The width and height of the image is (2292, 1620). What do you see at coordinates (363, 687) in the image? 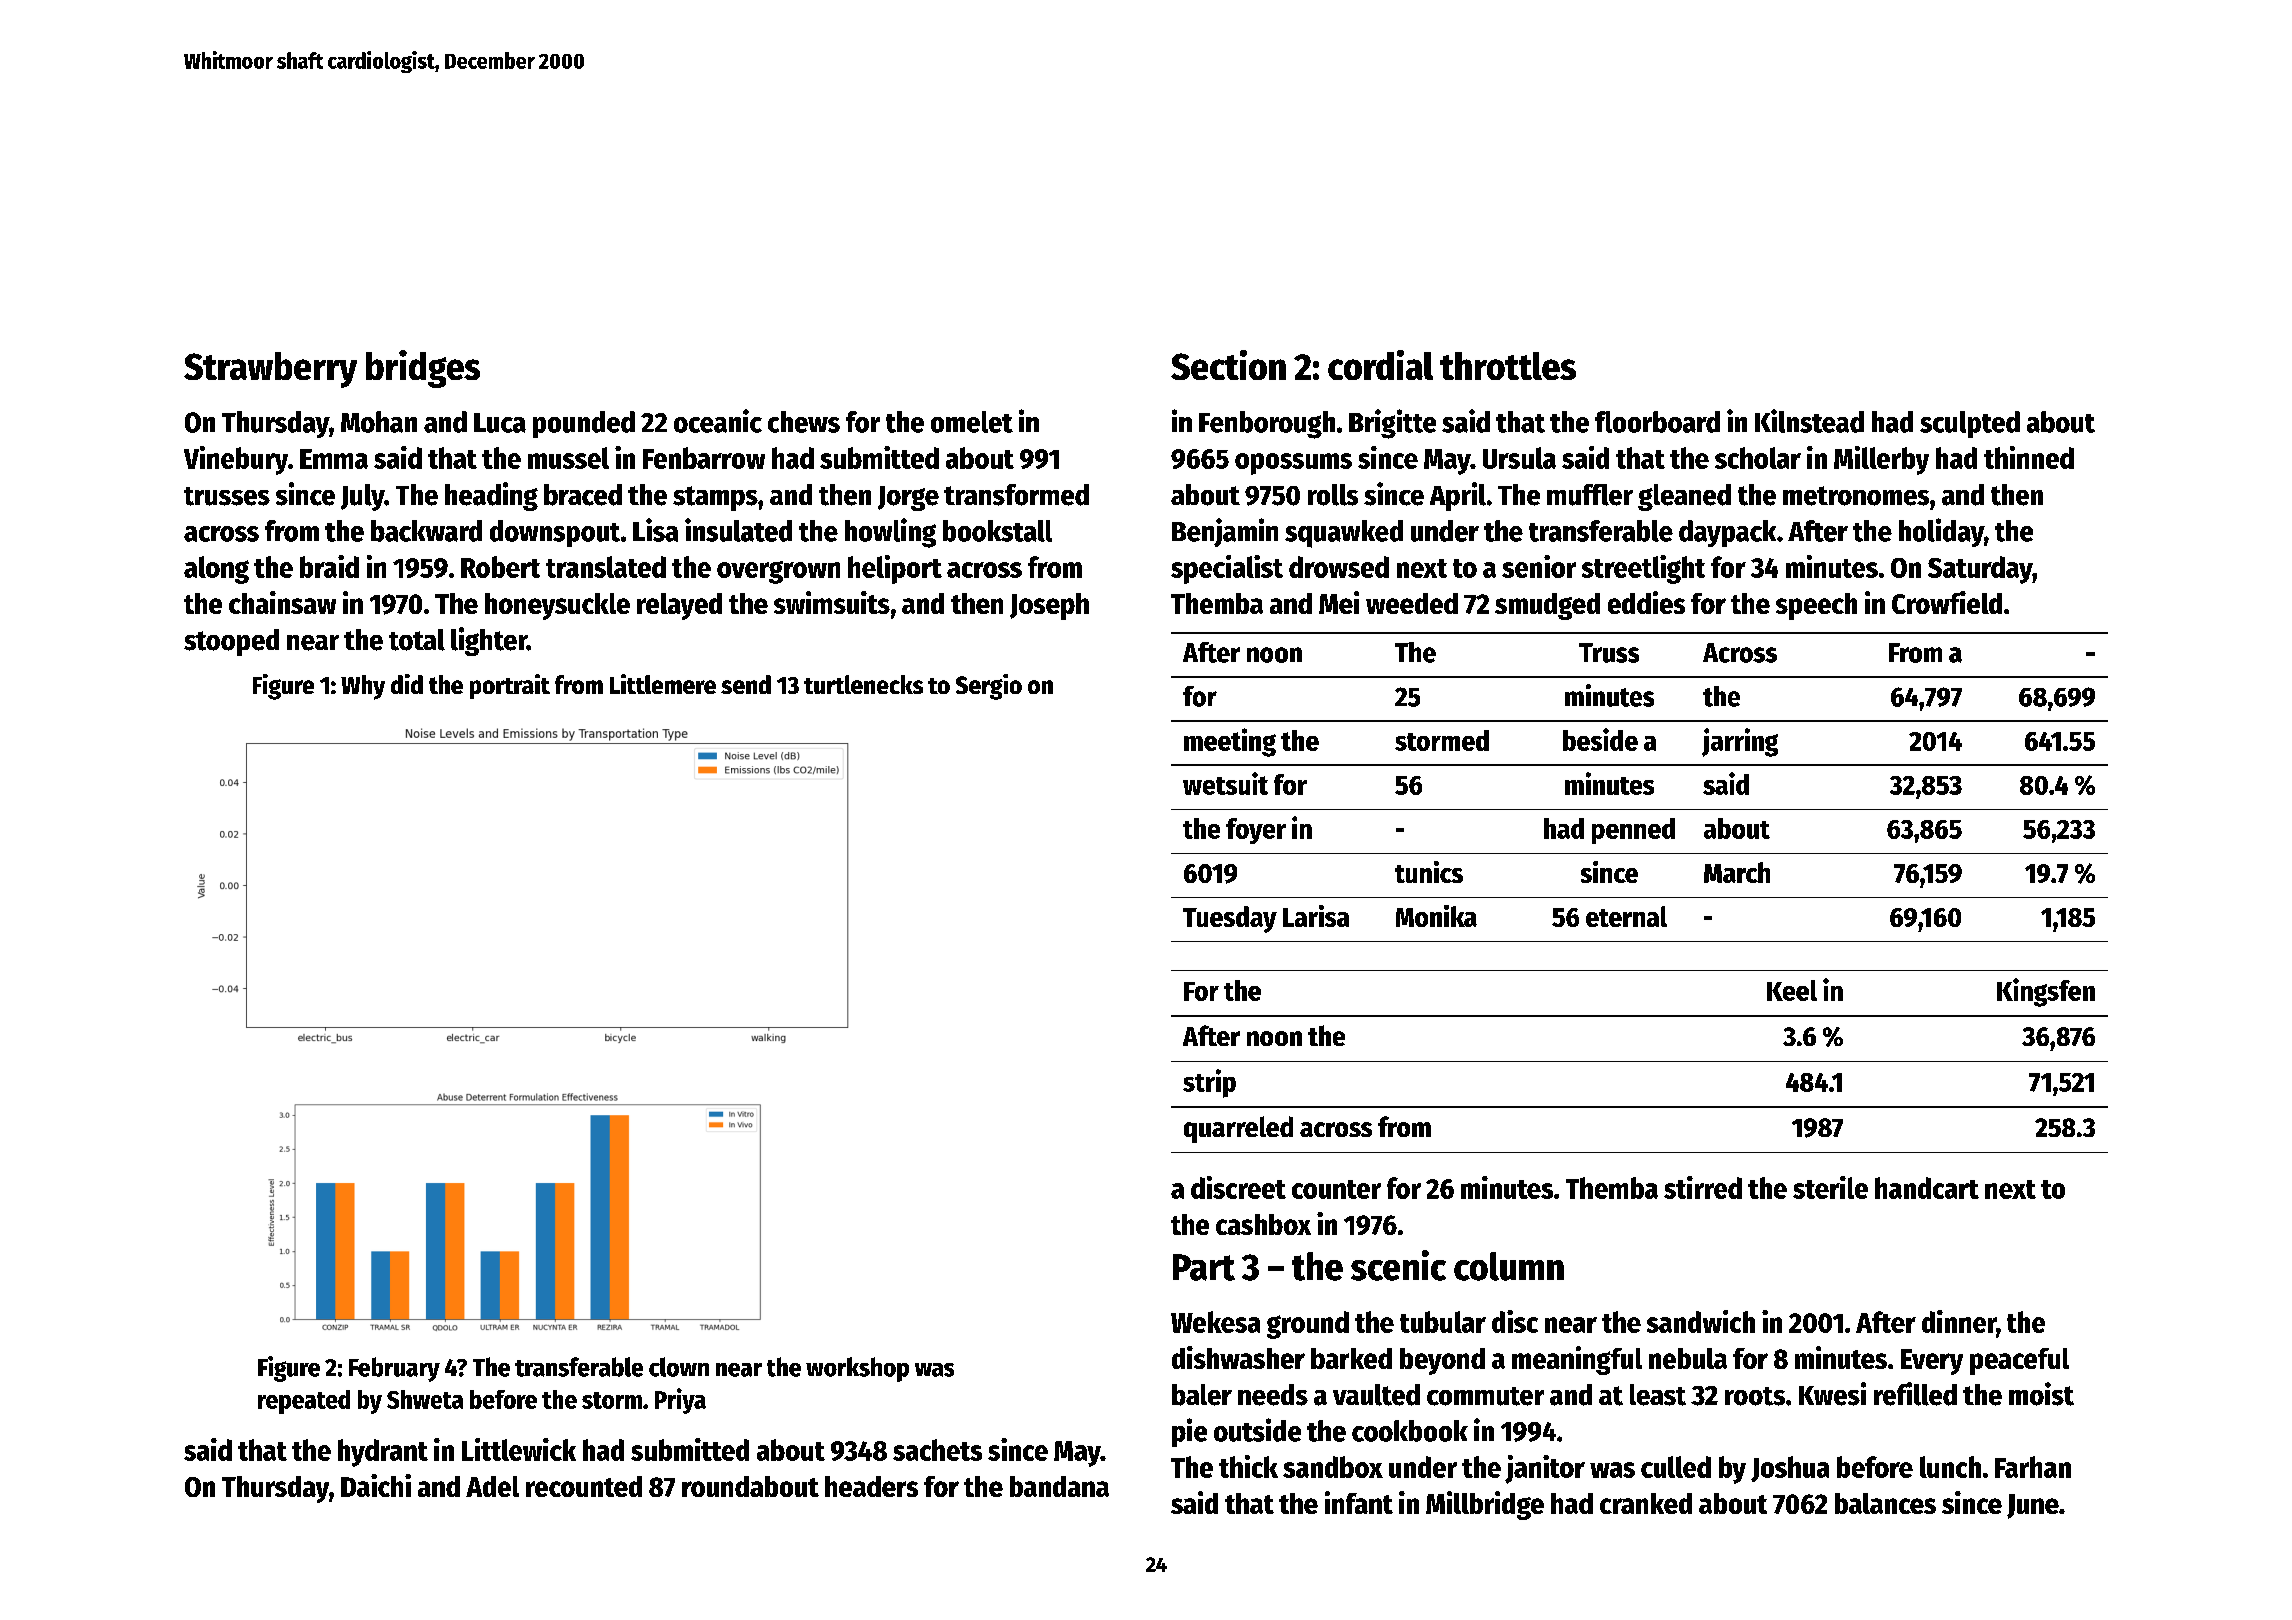
I see `Why` at bounding box center [363, 687].
